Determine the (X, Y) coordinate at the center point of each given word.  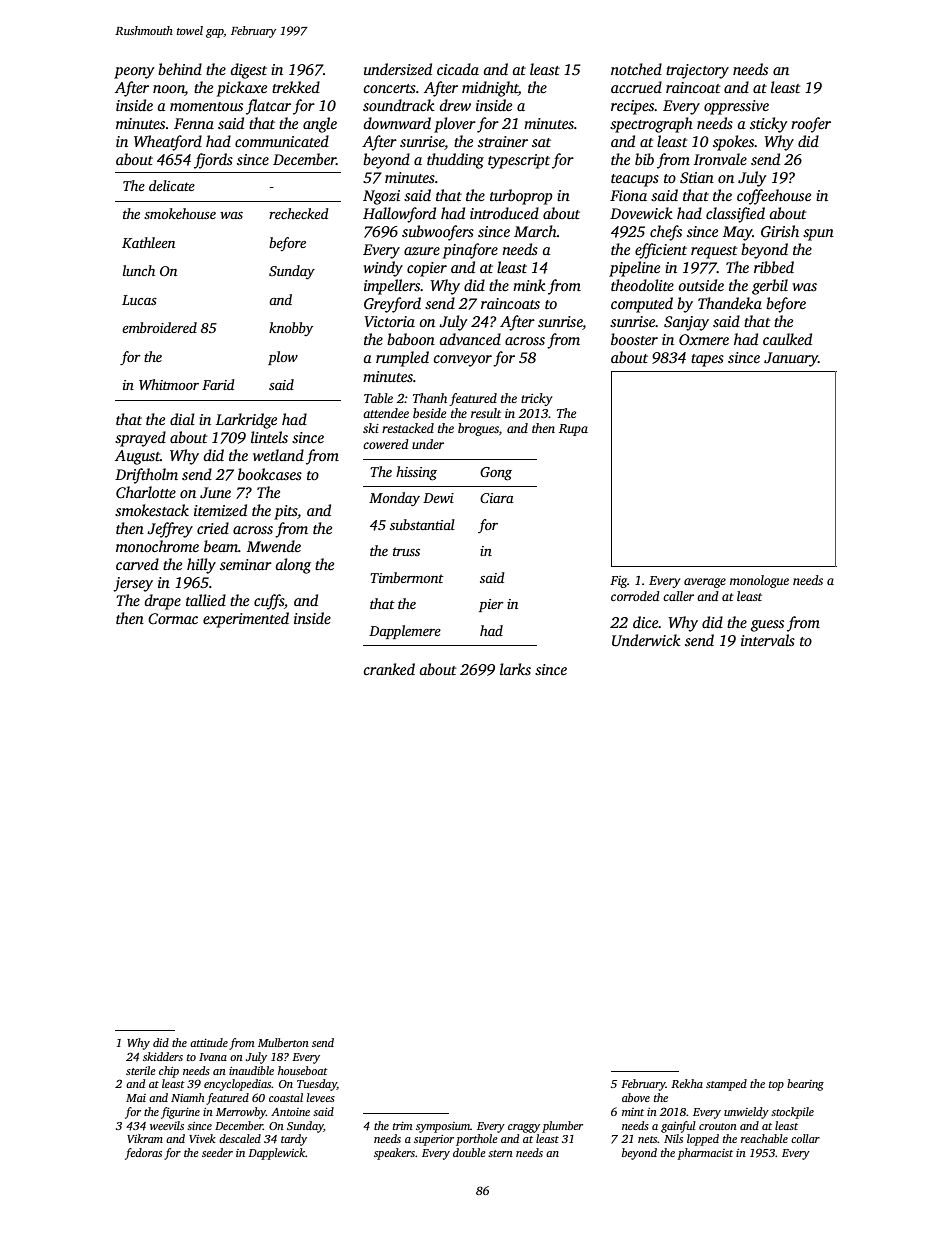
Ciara (497, 498)
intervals (768, 640)
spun (818, 235)
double (469, 1152)
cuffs (269, 602)
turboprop (521, 197)
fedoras (143, 1154)
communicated (282, 141)
